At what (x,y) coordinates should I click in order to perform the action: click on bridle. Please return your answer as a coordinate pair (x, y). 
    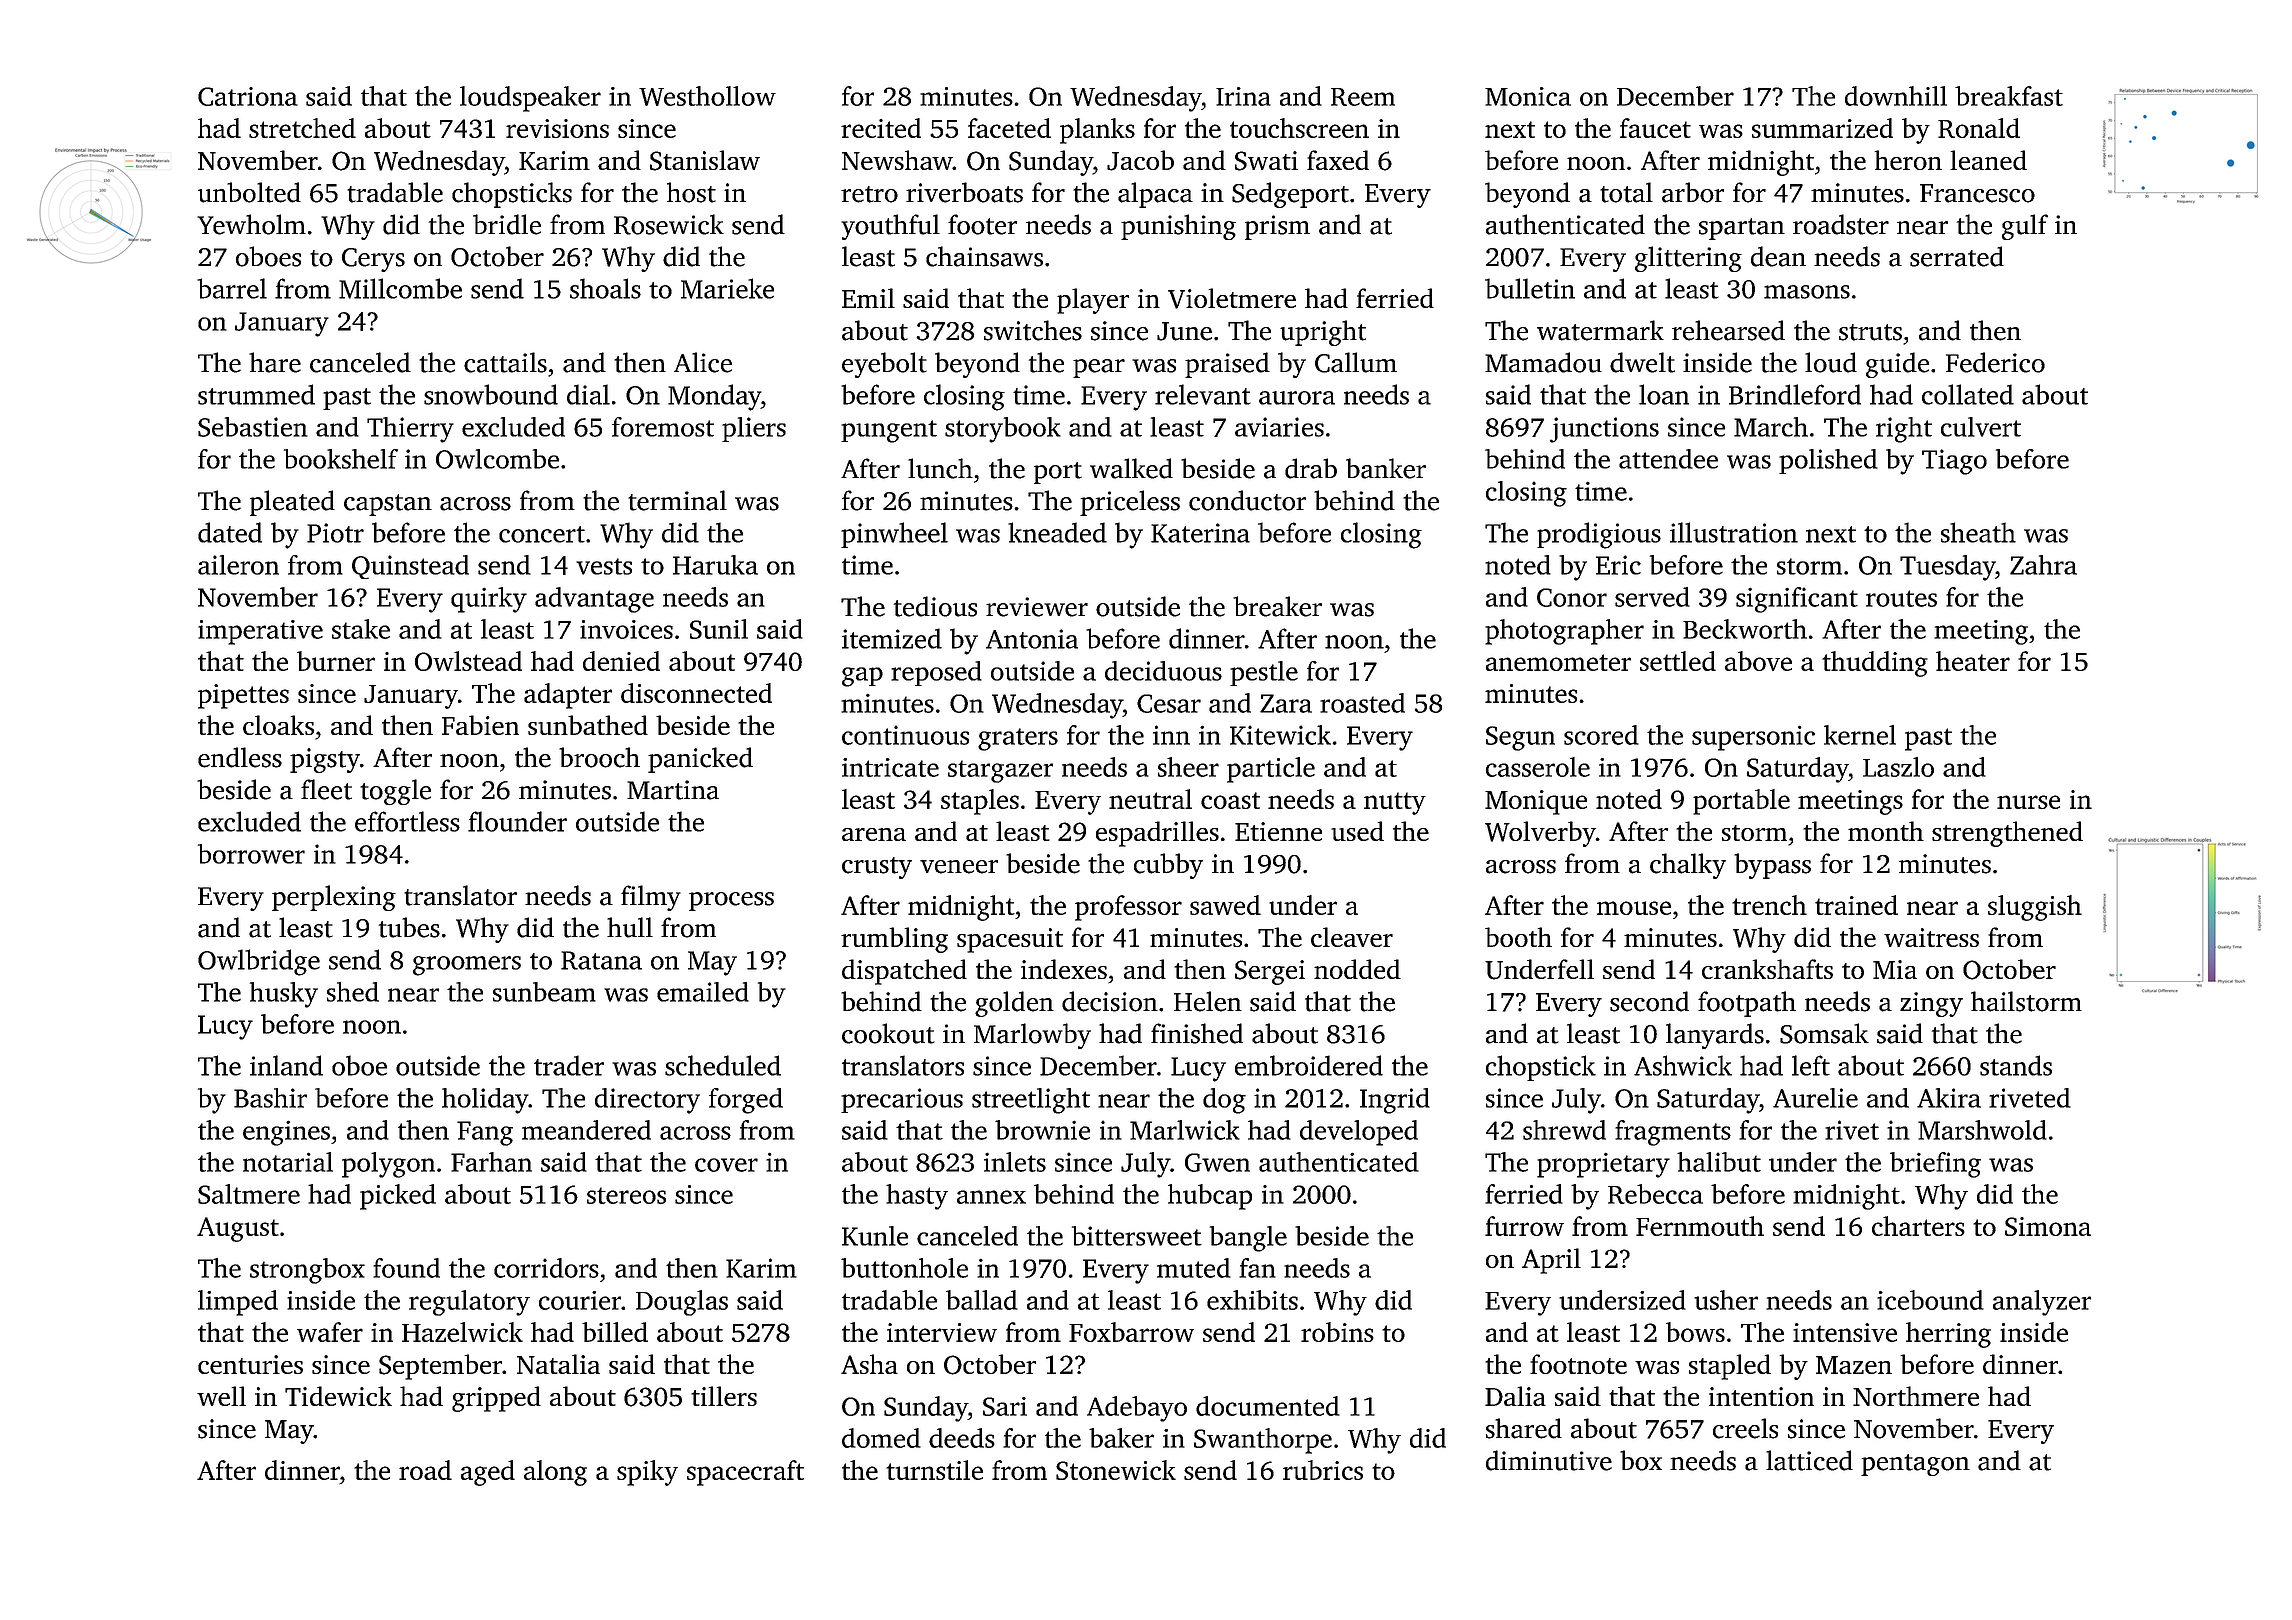
    Looking at the image, I should click on (507, 224).
